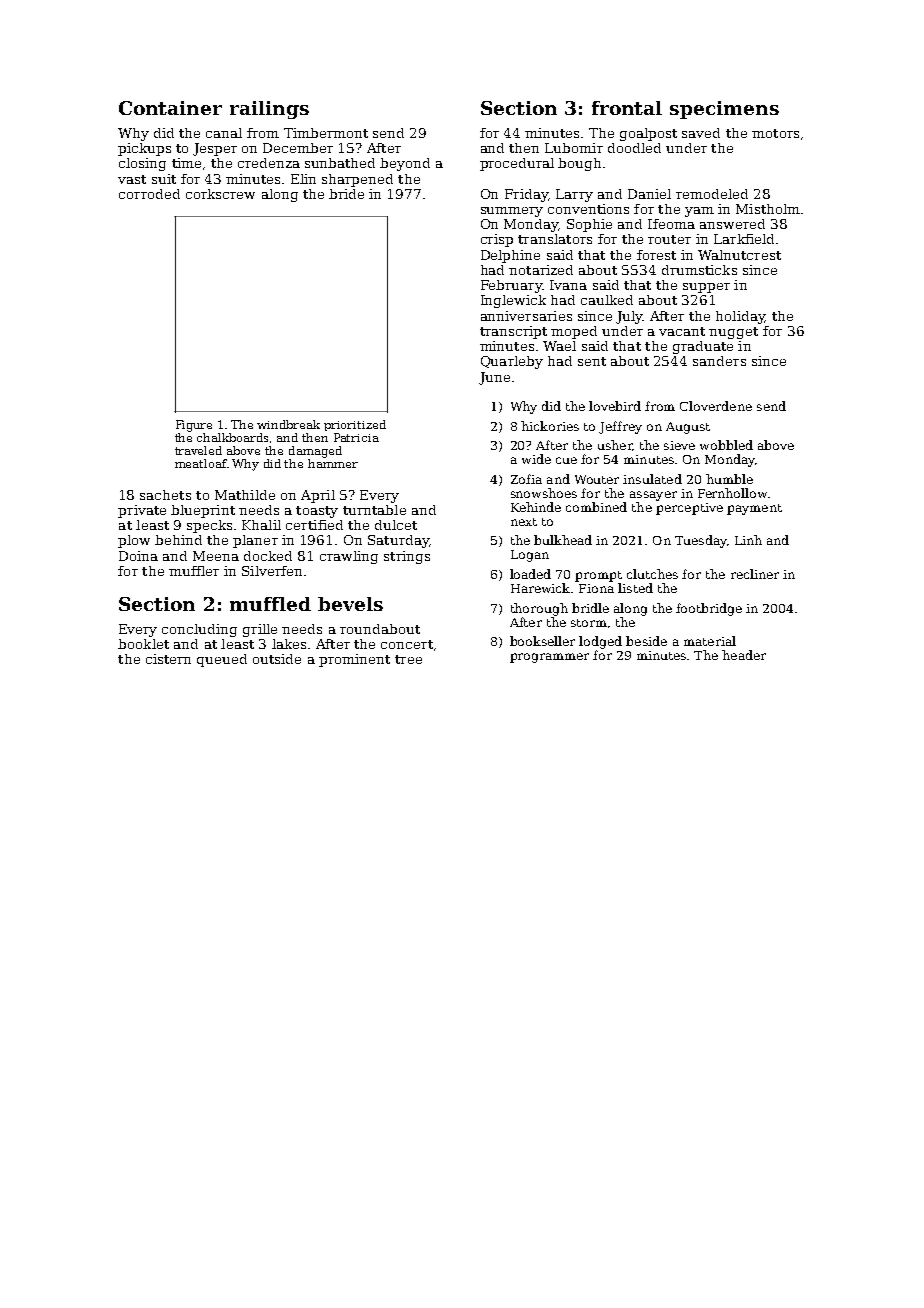 Image resolution: width=924 pixels, height=1308 pixels. Describe the element at coordinates (539, 609) in the image. I see `thorough` at that location.
